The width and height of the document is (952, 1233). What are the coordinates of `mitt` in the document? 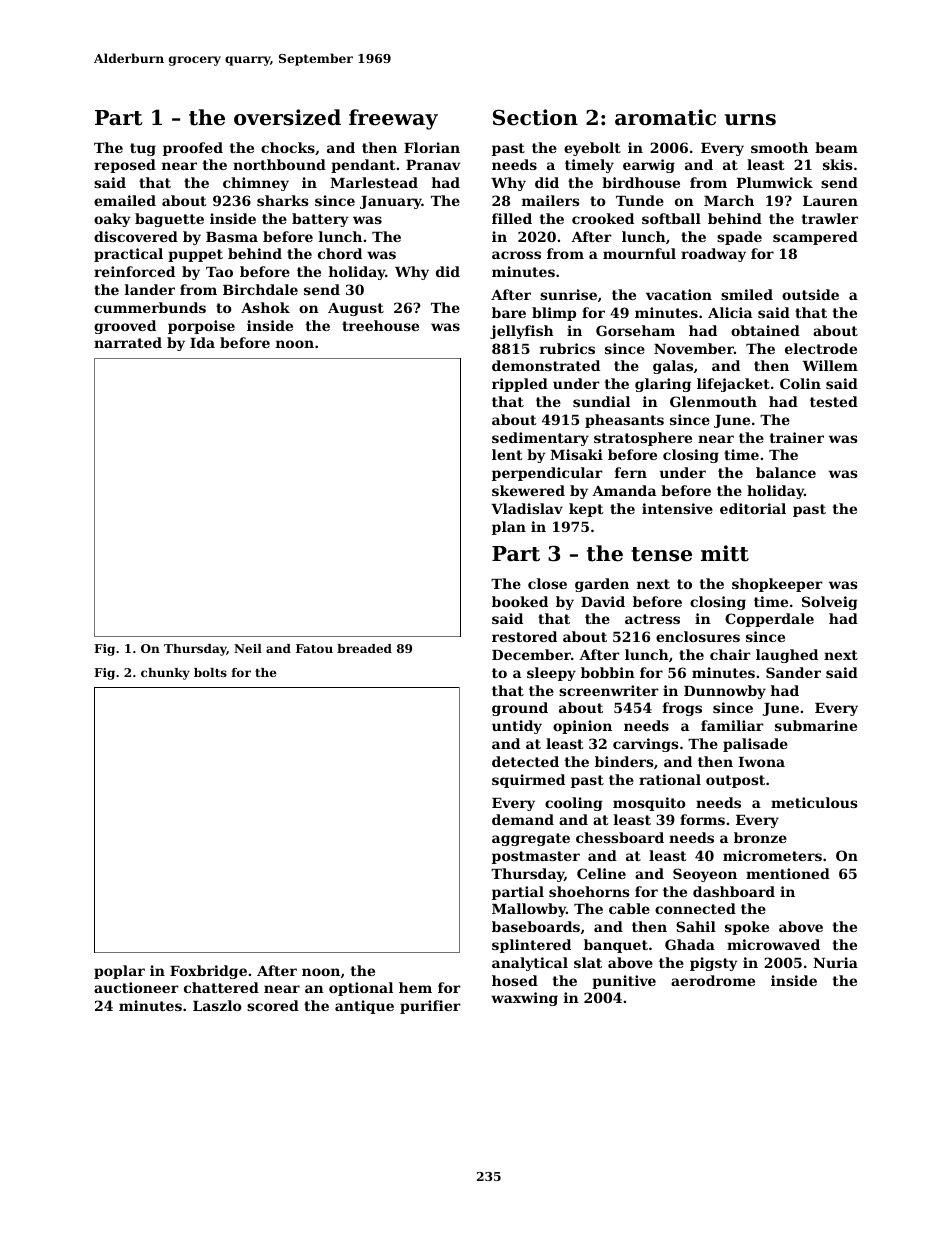 It's located at (725, 553).
